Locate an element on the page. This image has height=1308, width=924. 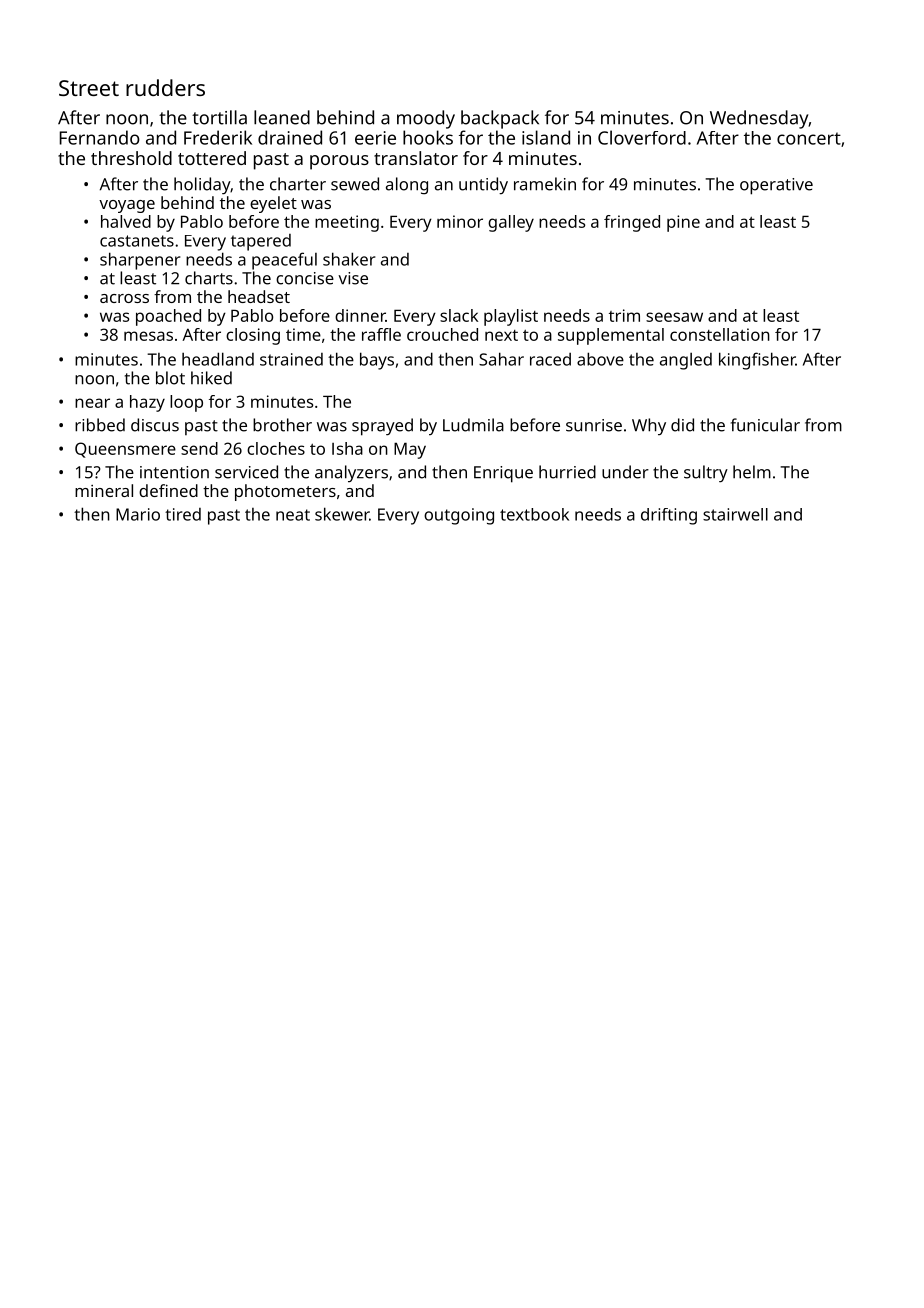
loop is located at coordinates (186, 403).
